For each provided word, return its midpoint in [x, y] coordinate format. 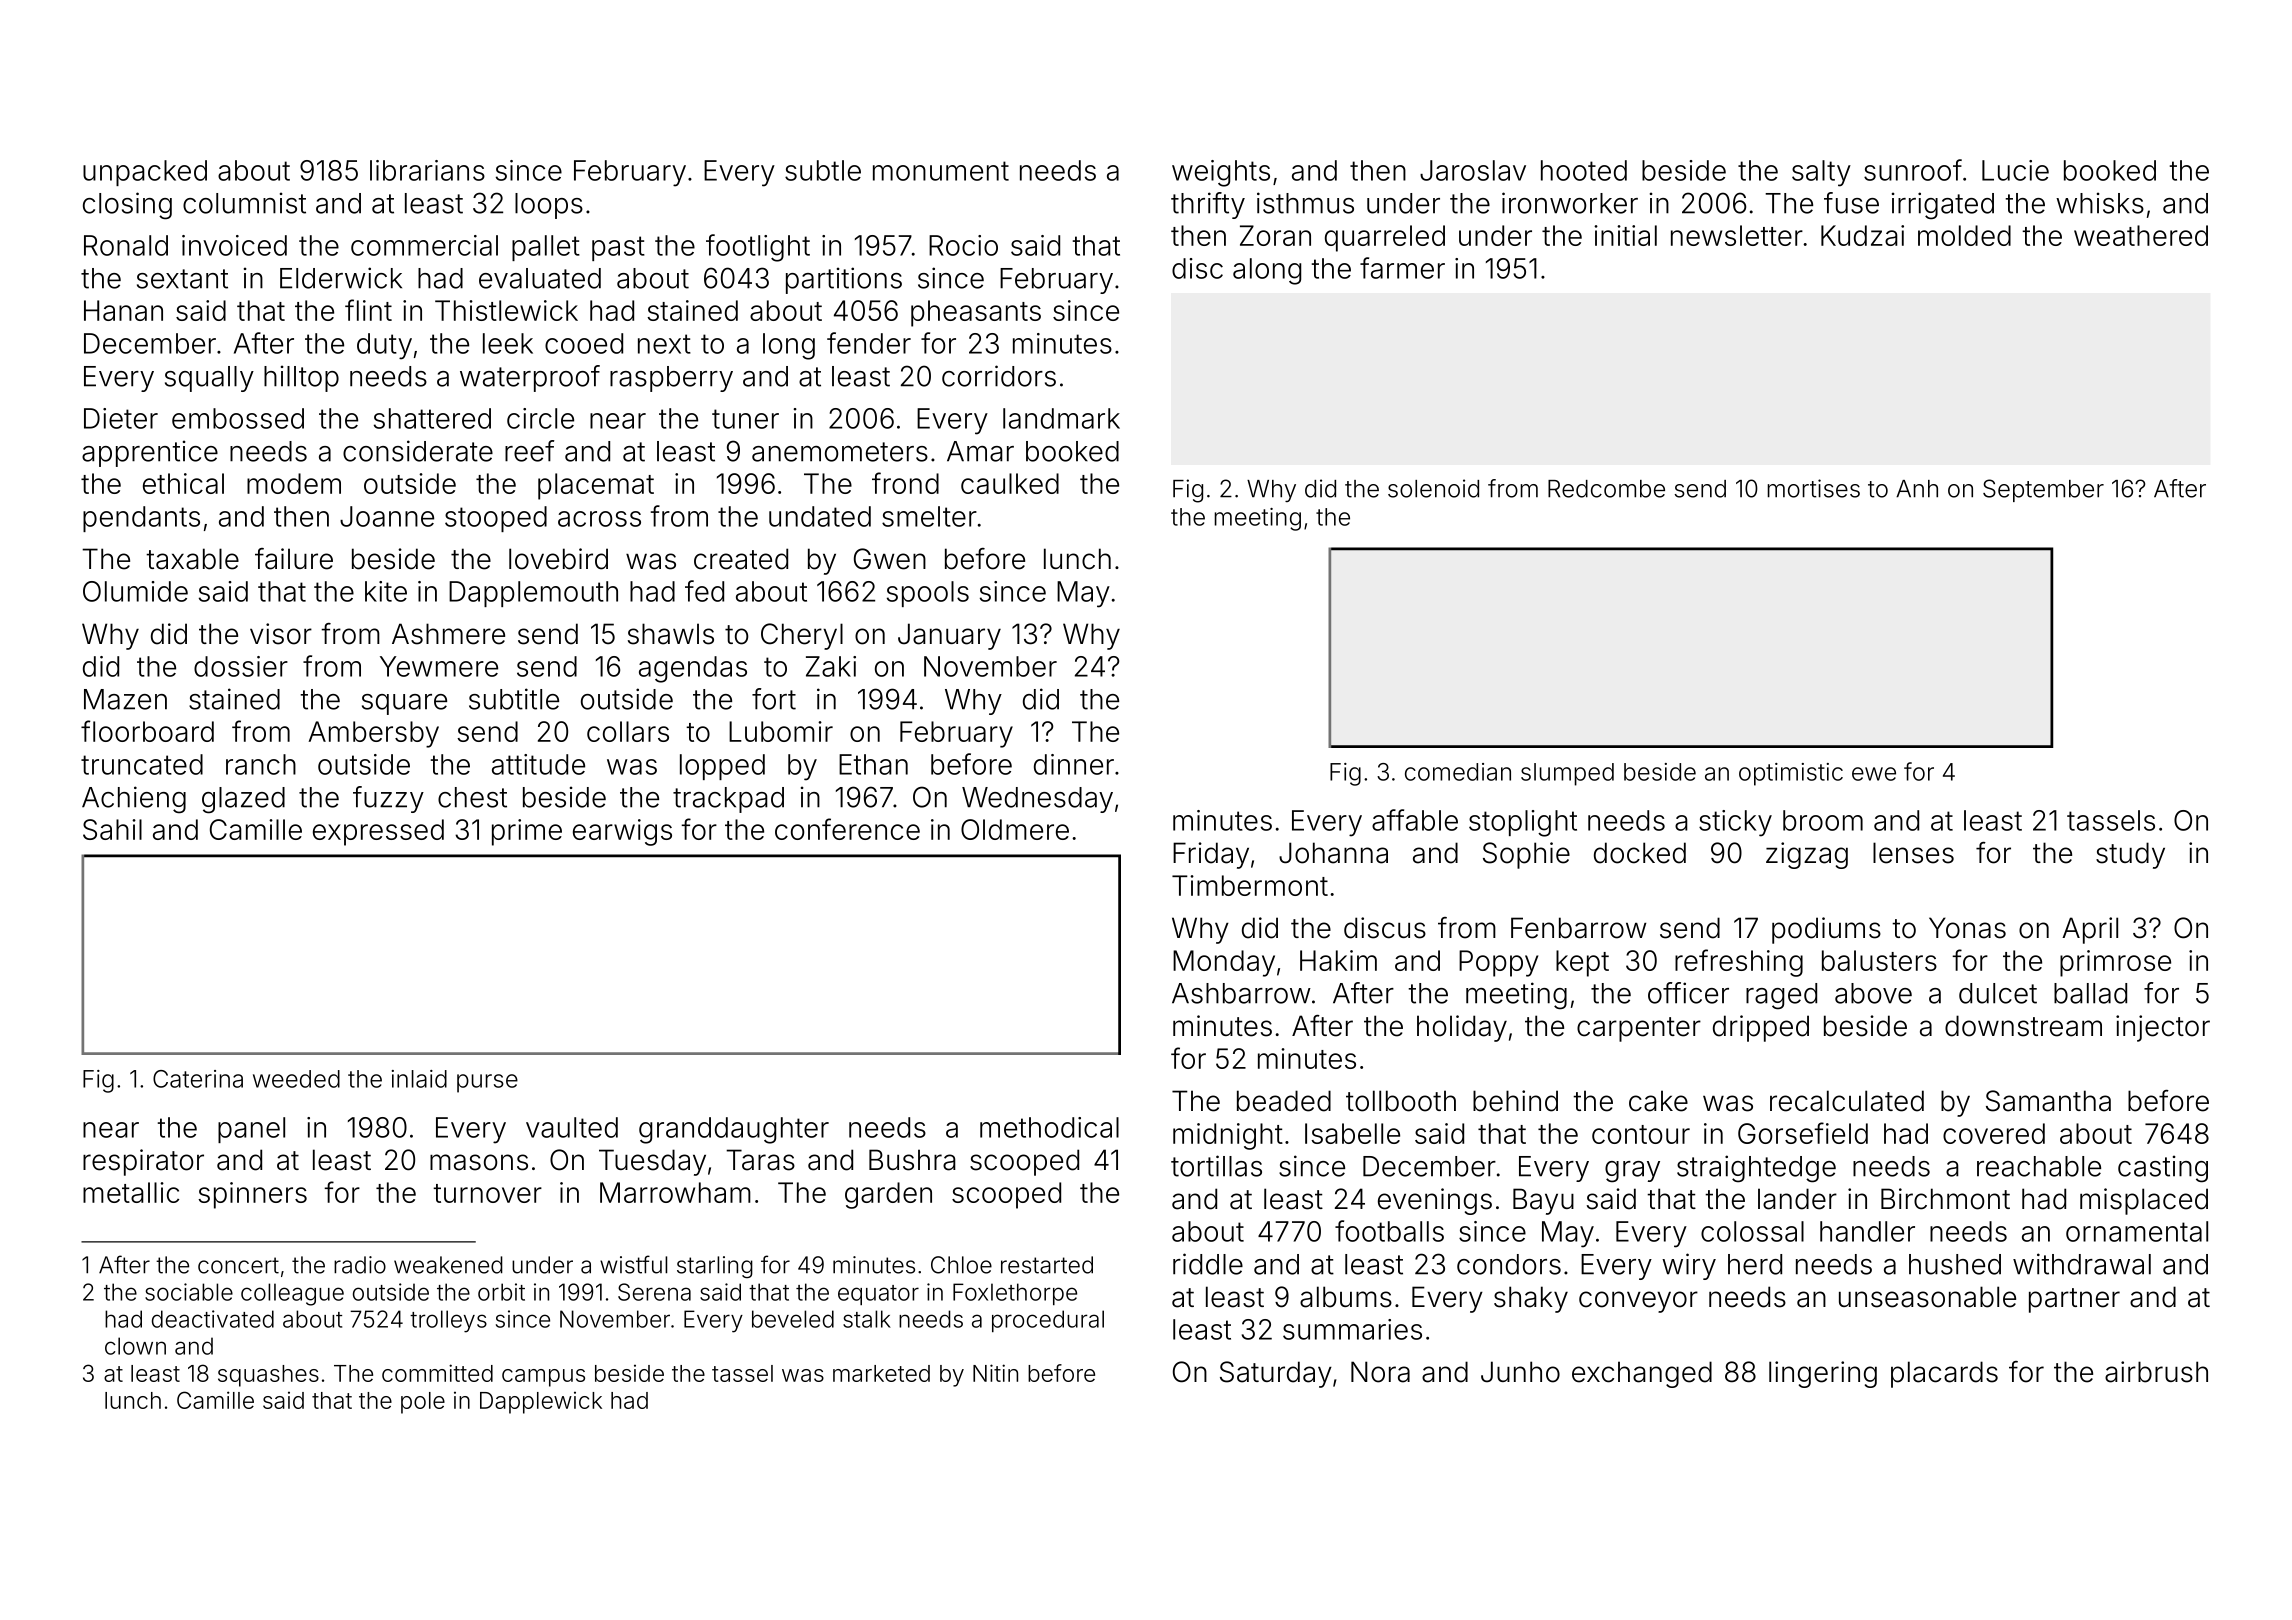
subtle [823, 170]
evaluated [540, 278]
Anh [1917, 489]
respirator [143, 1162]
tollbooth [1401, 1101]
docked [1640, 853]
